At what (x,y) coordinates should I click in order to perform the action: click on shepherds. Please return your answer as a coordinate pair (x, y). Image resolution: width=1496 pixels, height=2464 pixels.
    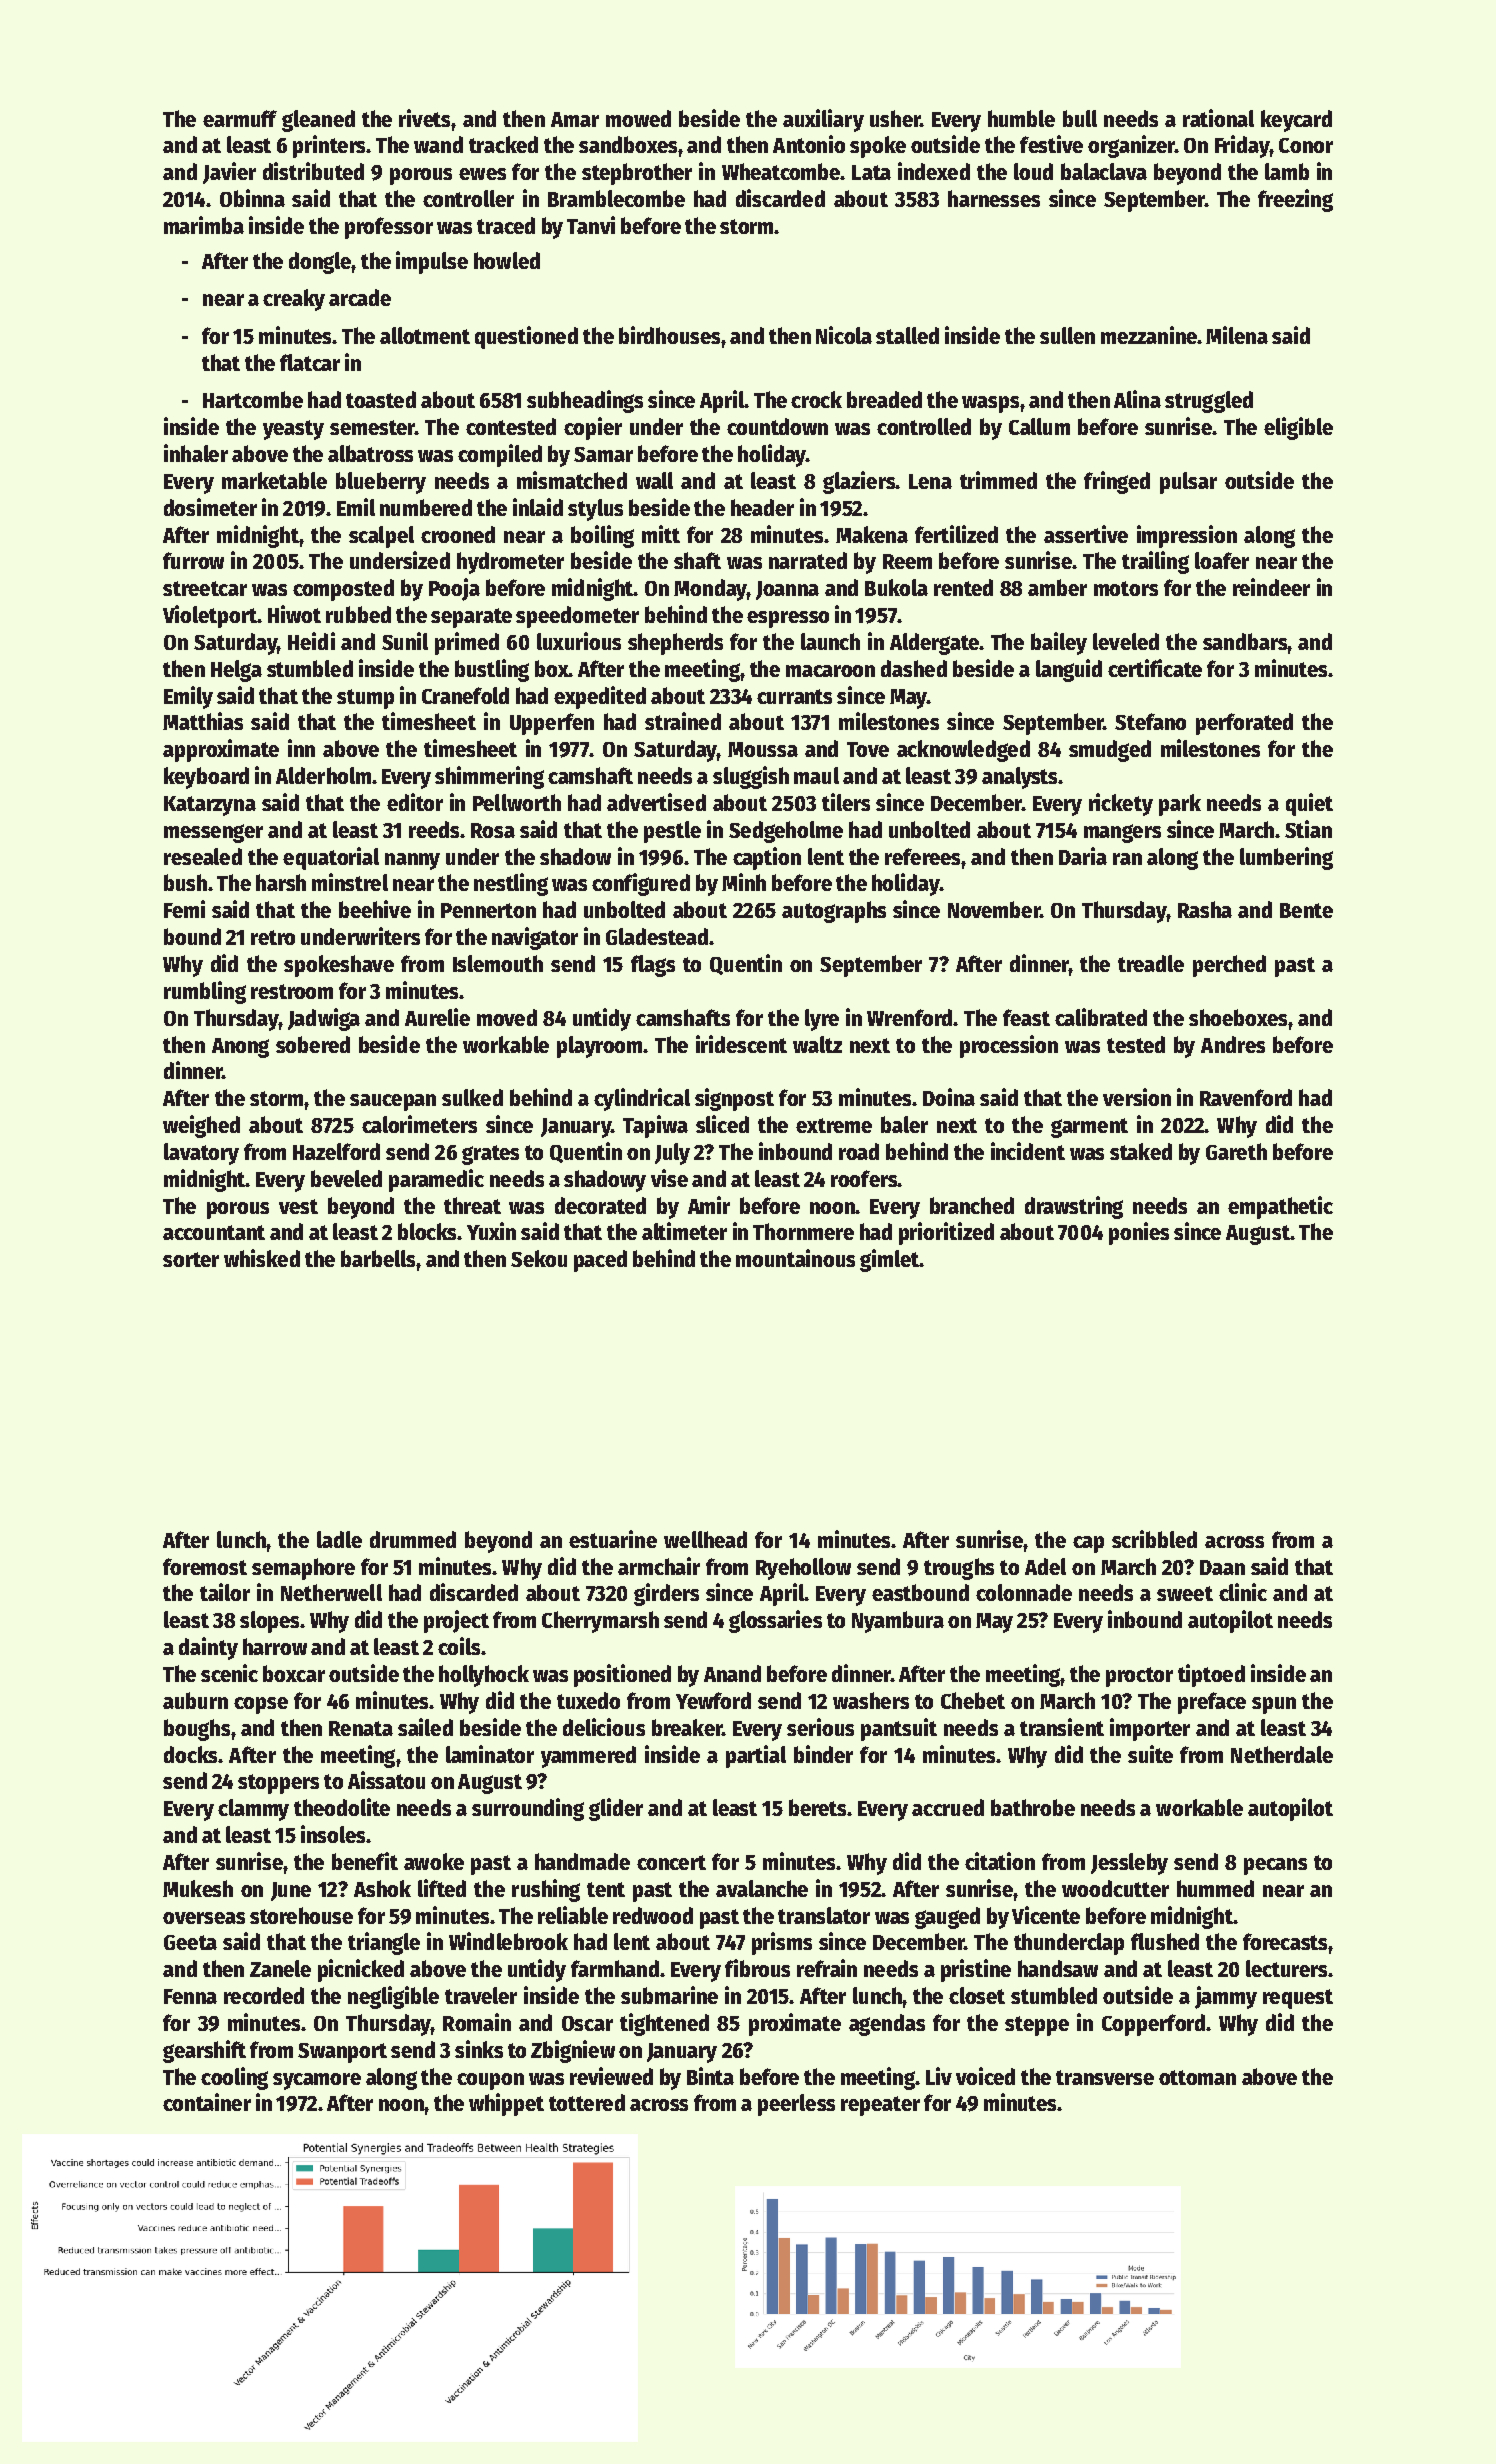
    Looking at the image, I should click on (675, 644).
